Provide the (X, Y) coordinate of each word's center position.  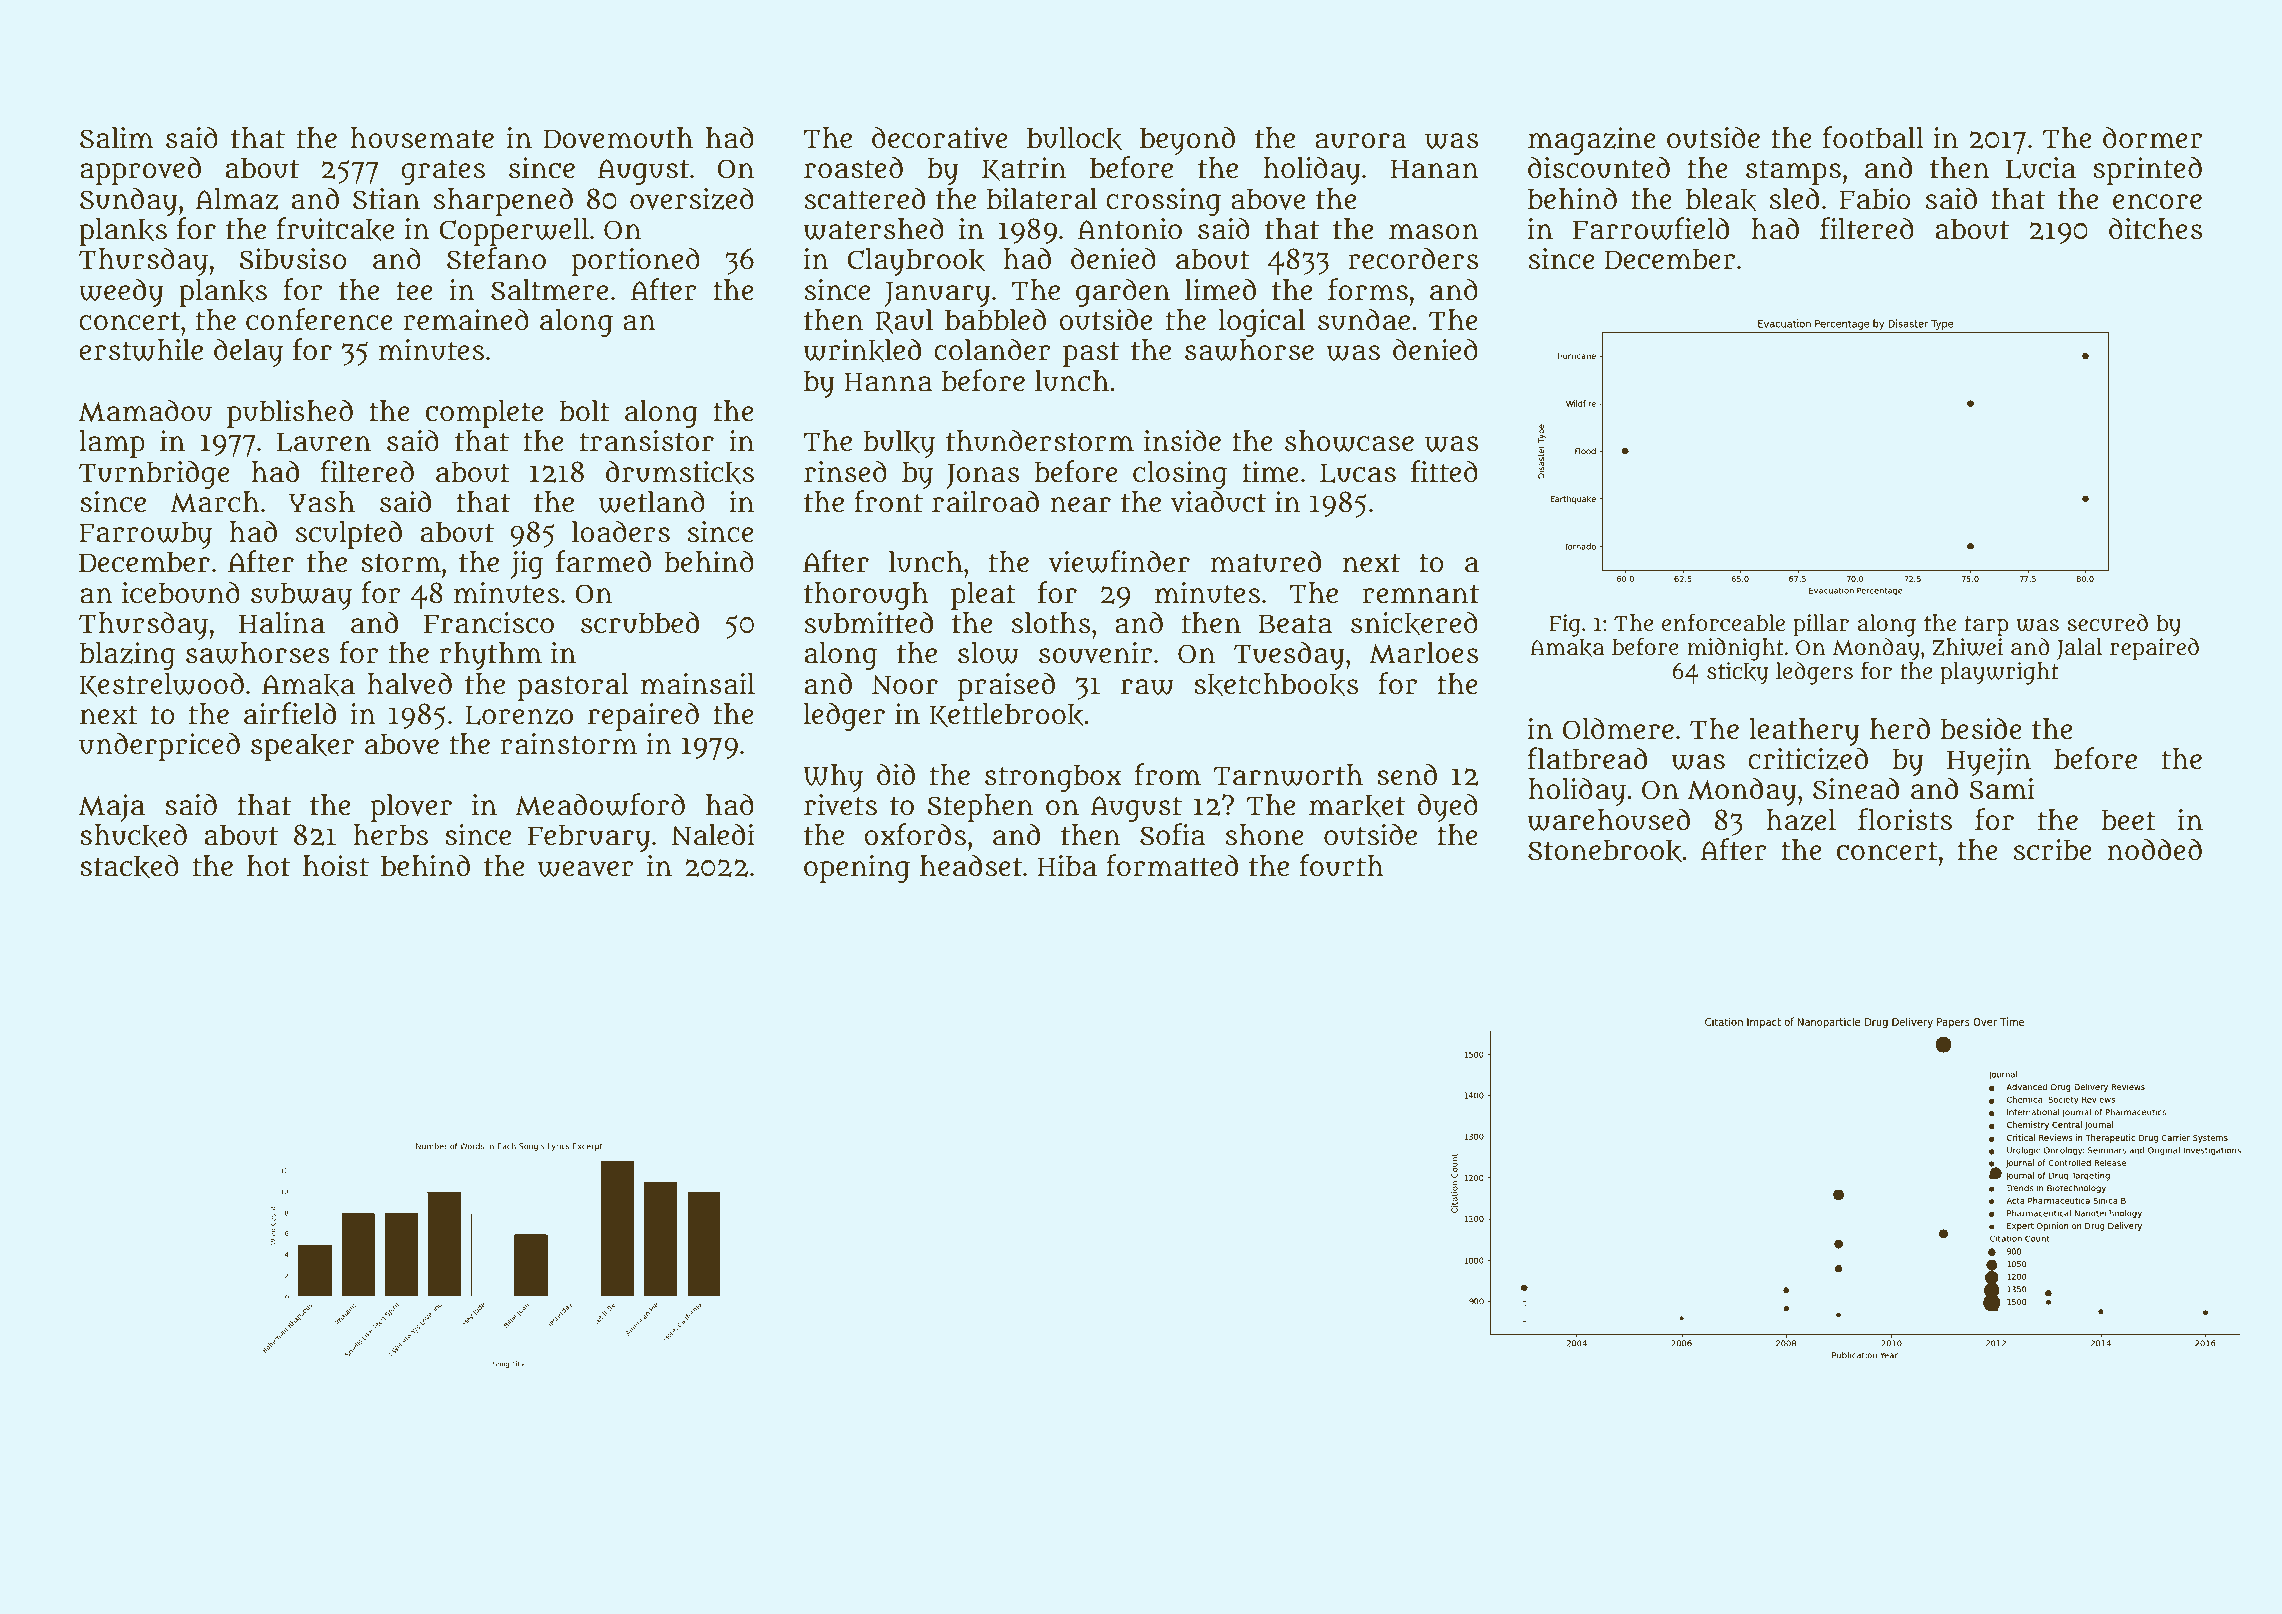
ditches (2155, 228)
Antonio (1130, 229)
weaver (586, 869)
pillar (1821, 625)
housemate (422, 138)
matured (1265, 561)
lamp (112, 444)
